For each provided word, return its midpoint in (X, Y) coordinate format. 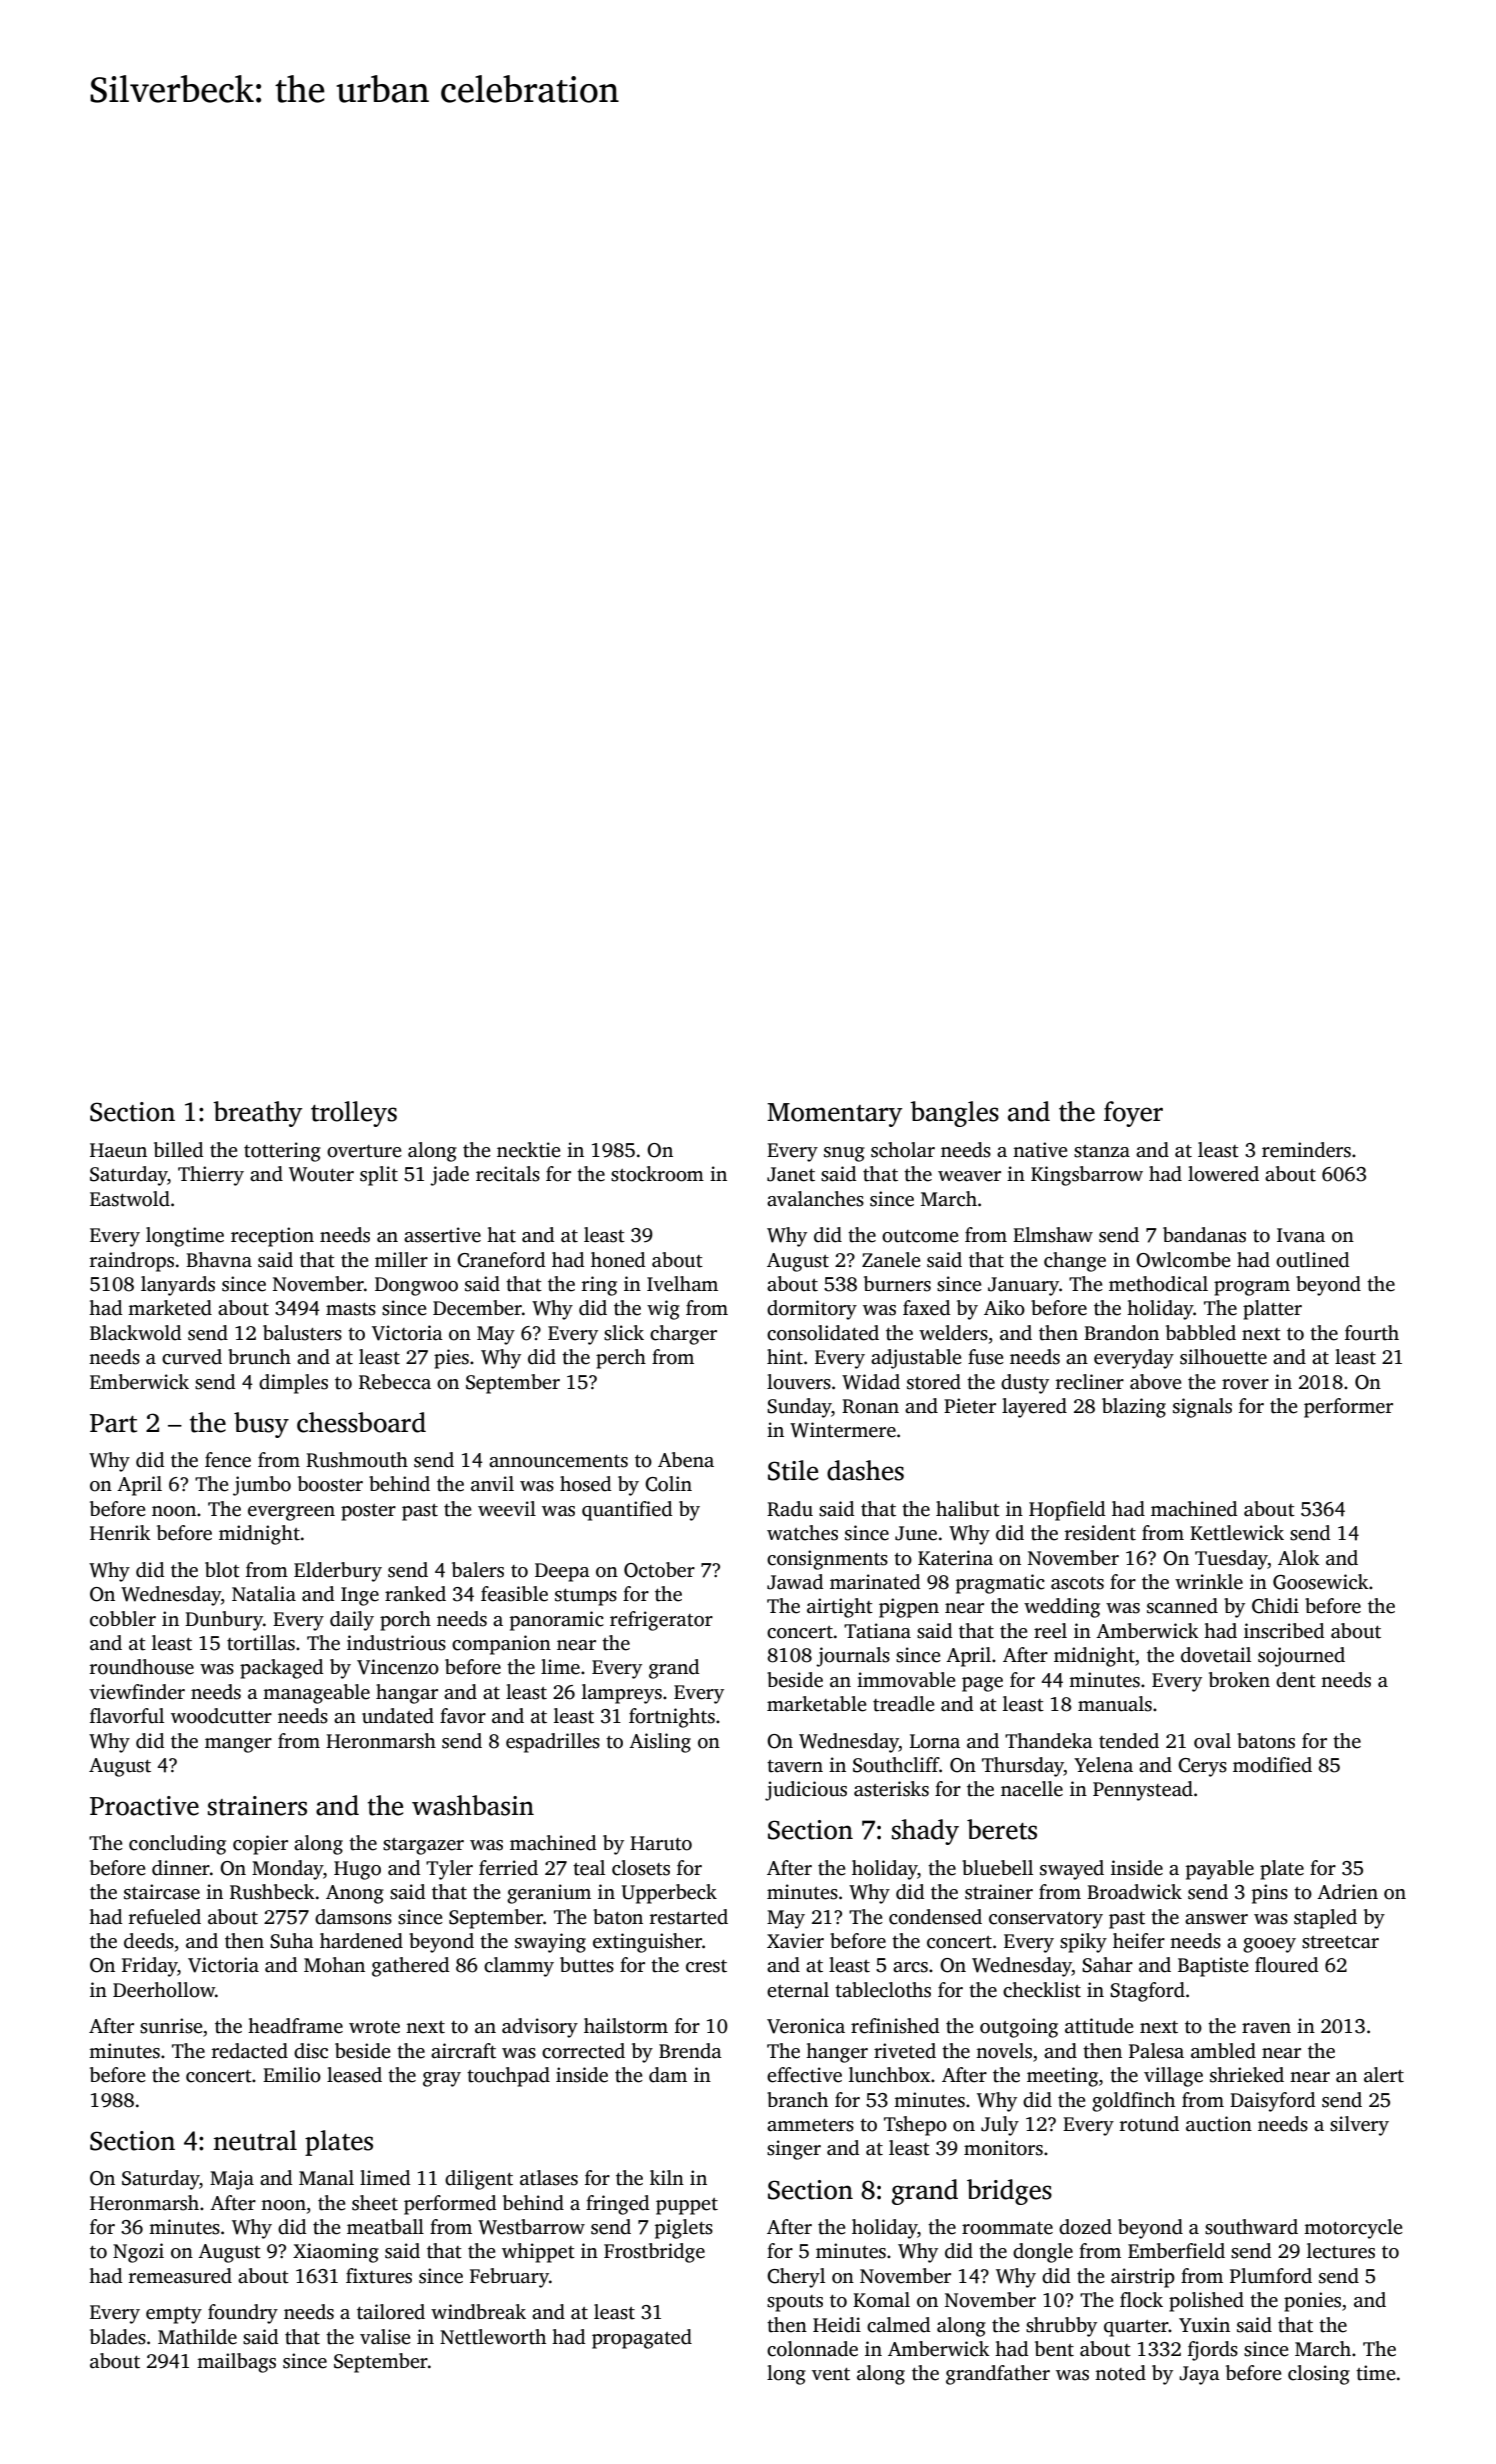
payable (1220, 1870)
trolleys (354, 1114)
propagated (642, 2339)
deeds (149, 1941)
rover (1245, 1384)
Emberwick (139, 1382)
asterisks (891, 1789)
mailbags (236, 2363)
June (916, 1533)
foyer (1133, 1114)
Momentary (834, 1115)
